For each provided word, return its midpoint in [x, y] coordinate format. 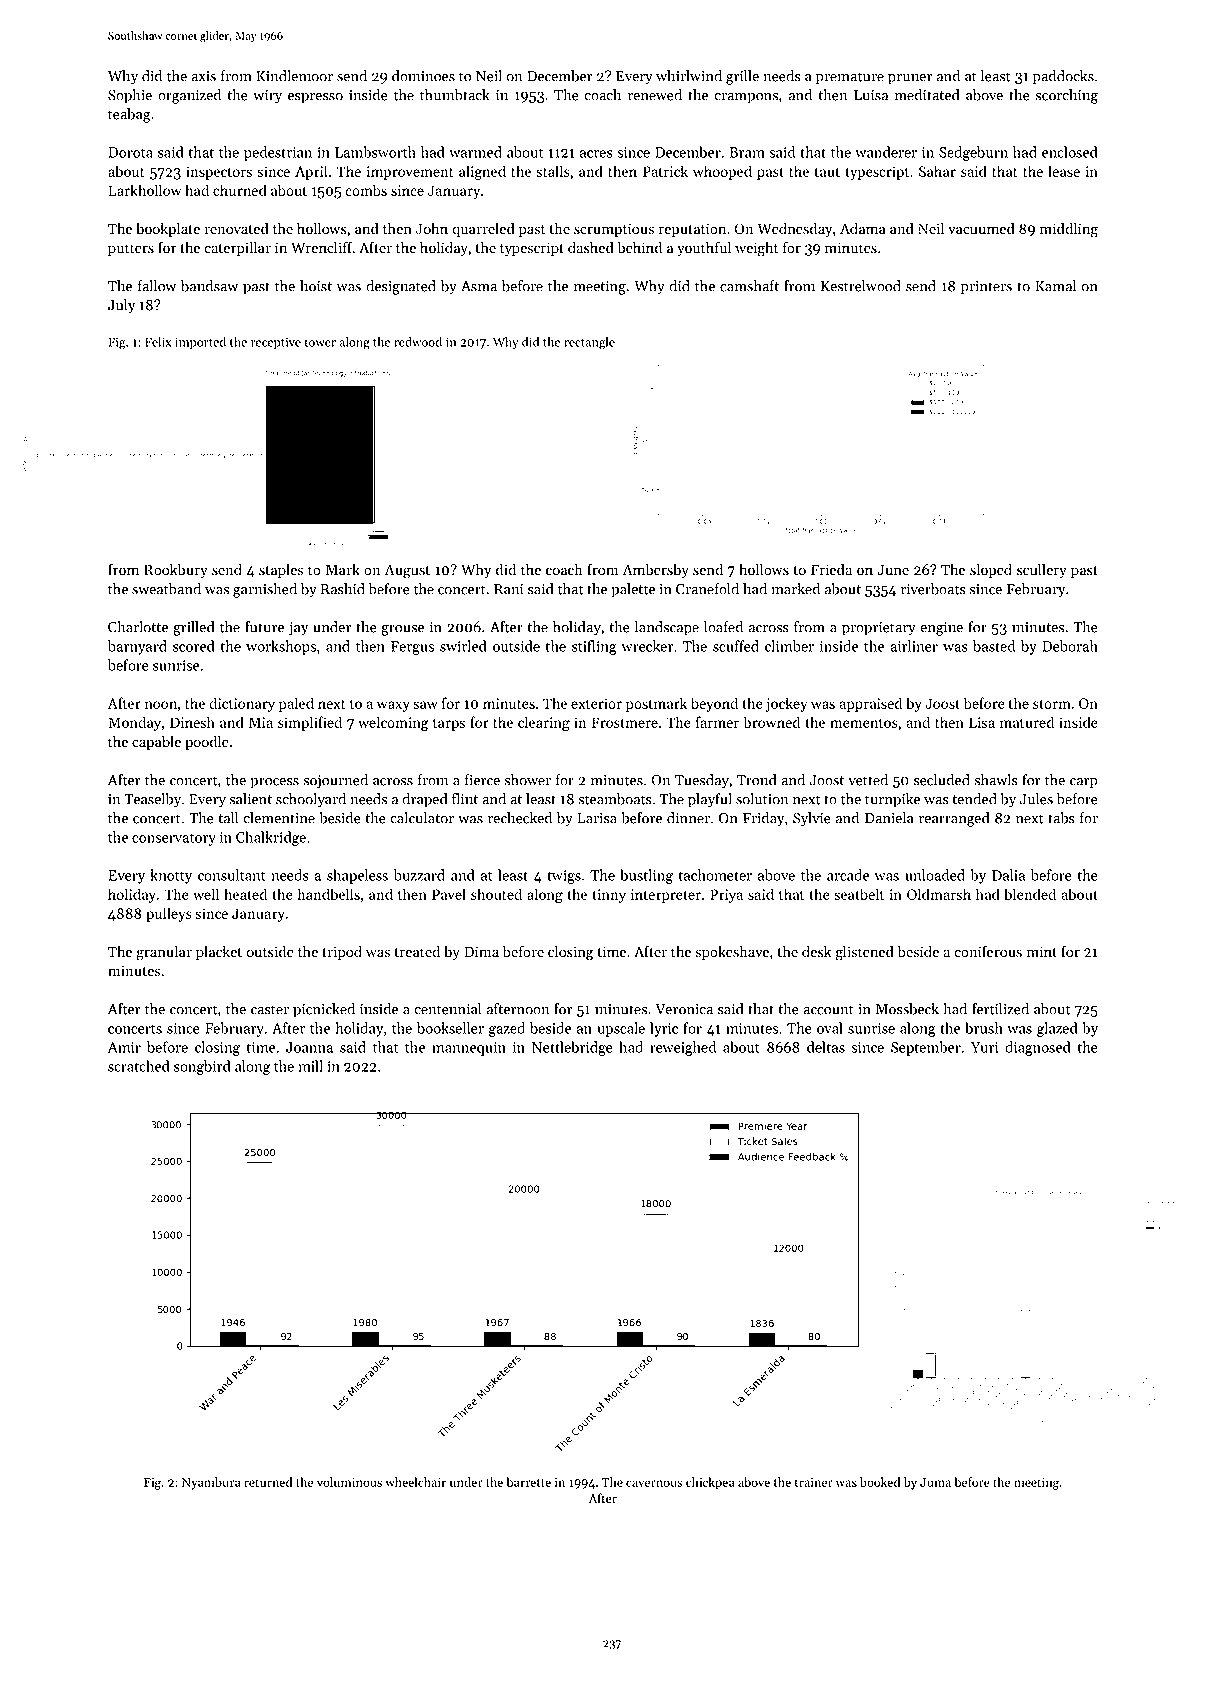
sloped [991, 571]
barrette [528, 1482]
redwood [418, 342]
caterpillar [237, 249]
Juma [935, 1482]
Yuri [984, 1047]
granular [164, 953]
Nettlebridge [572, 1048]
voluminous [349, 1482]
